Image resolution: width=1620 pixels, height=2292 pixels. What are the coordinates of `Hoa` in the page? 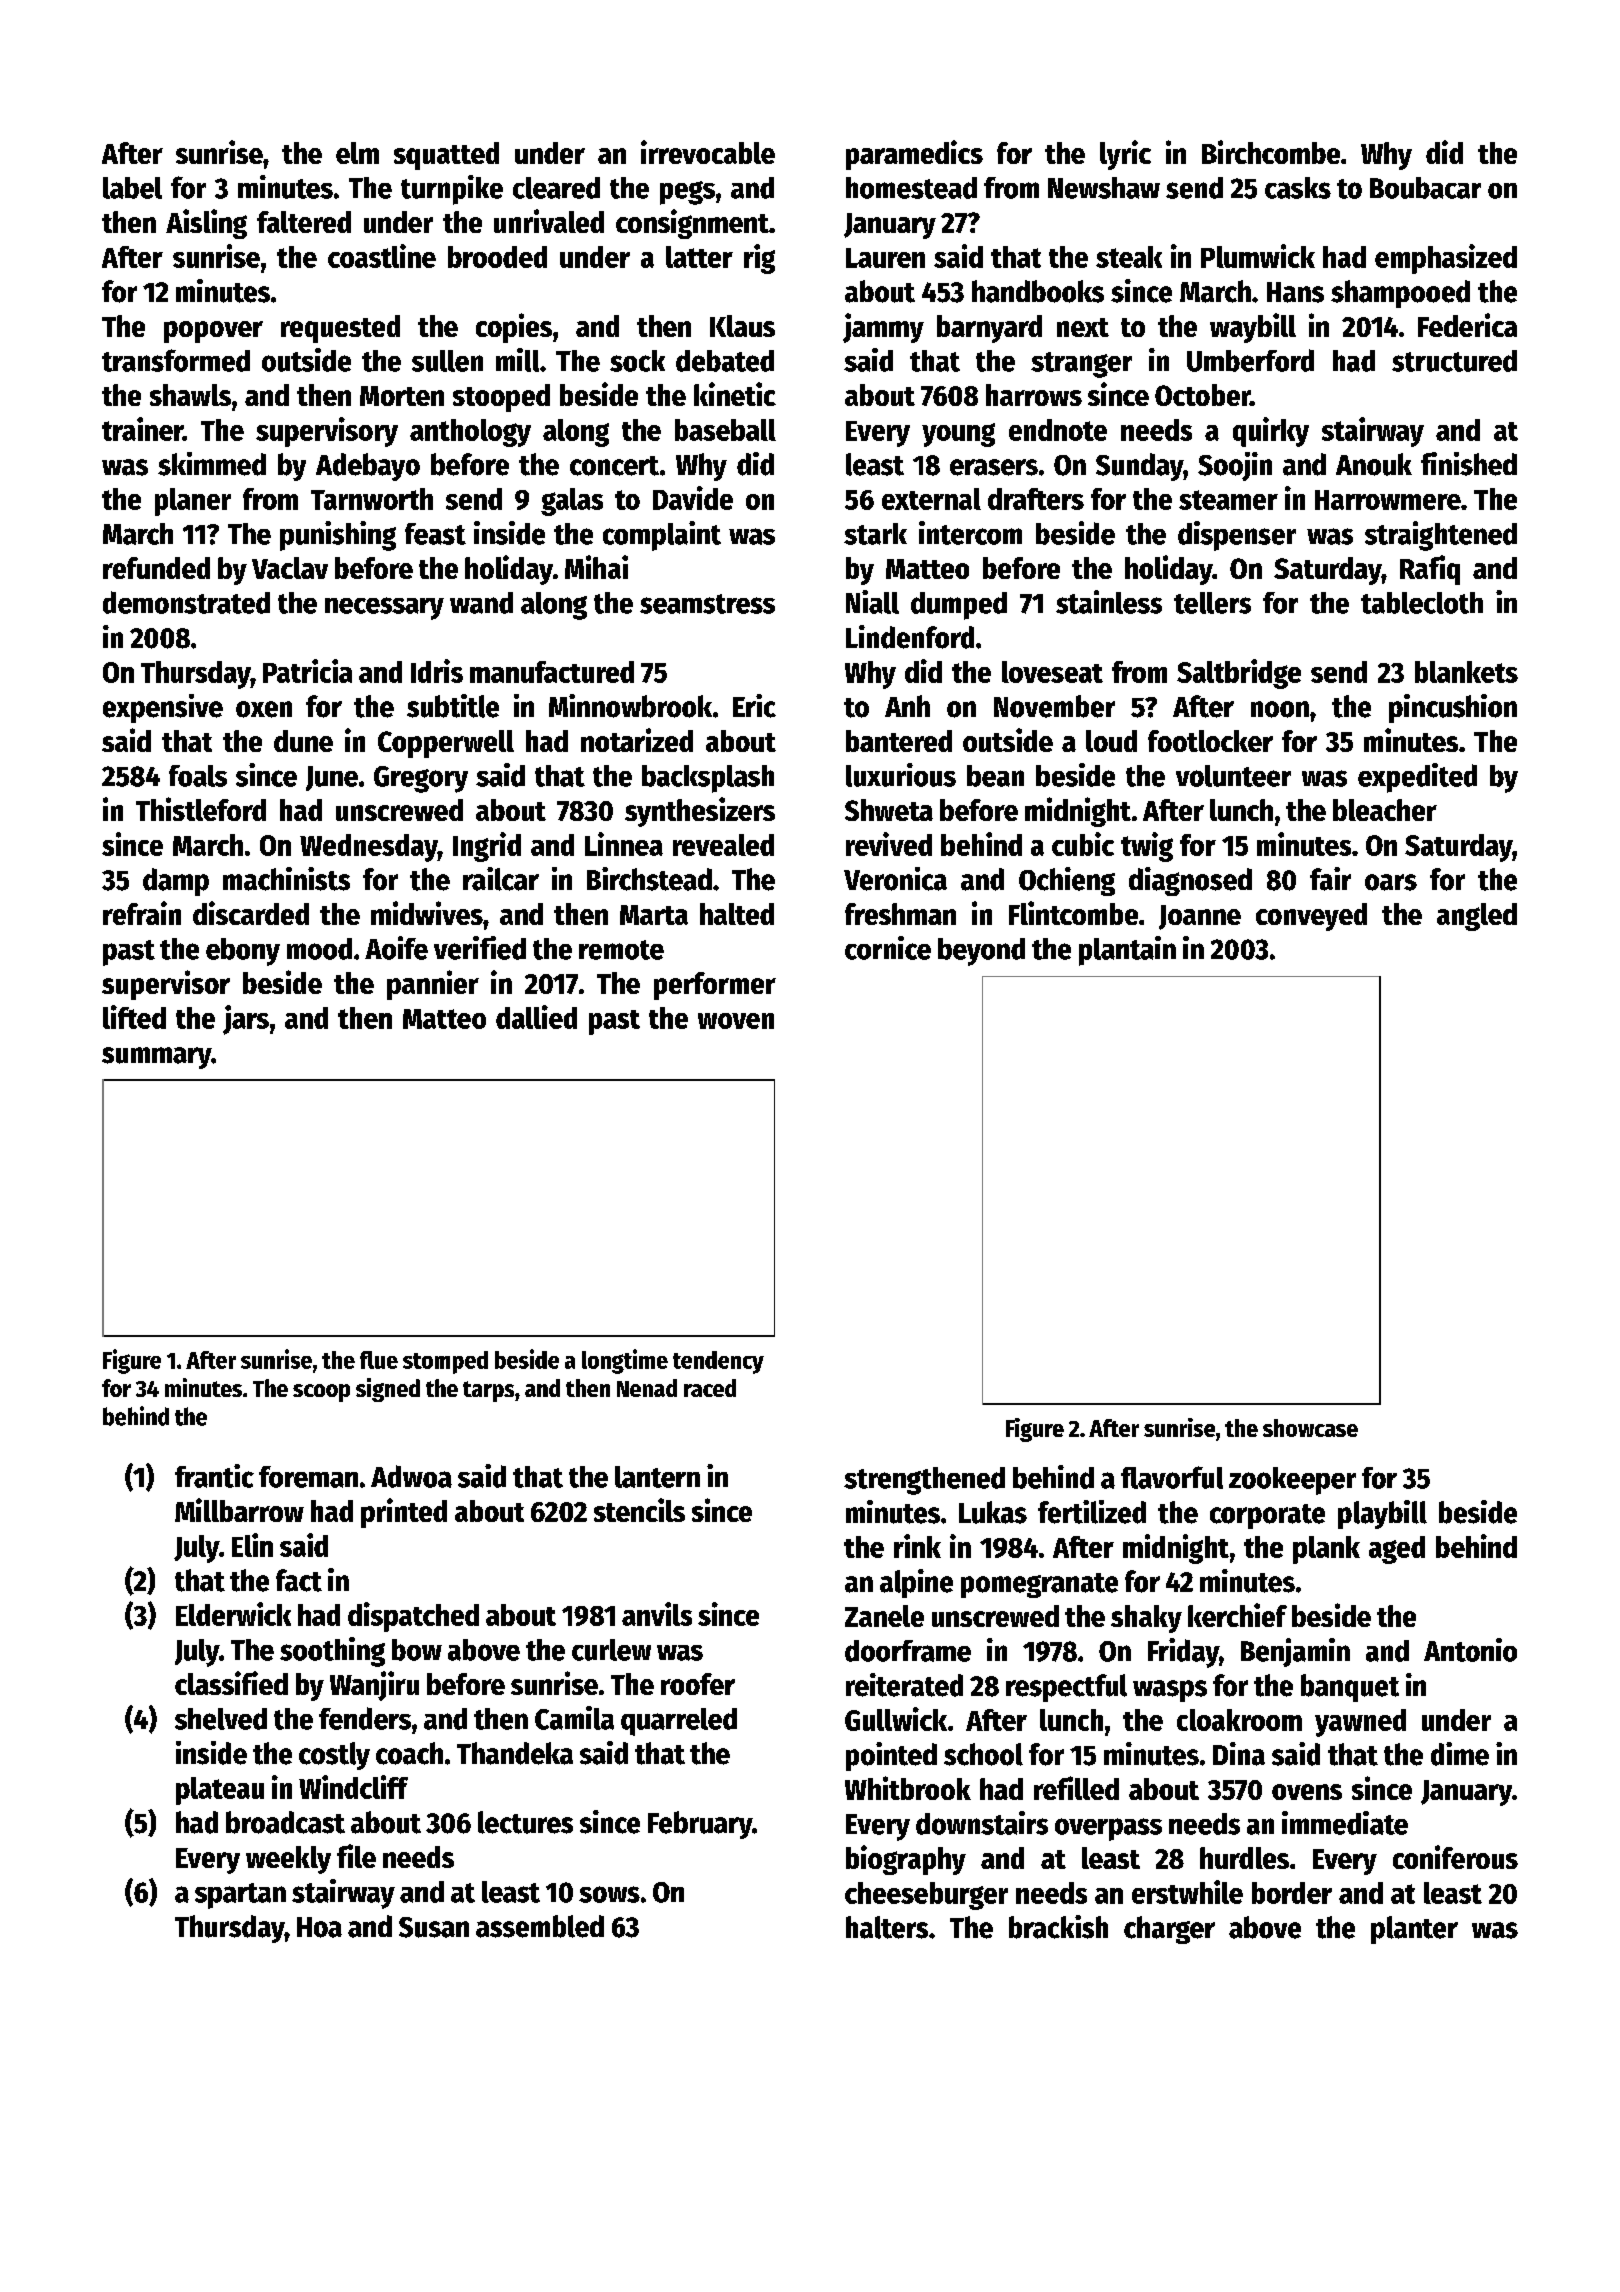 It's located at (319, 1927).
